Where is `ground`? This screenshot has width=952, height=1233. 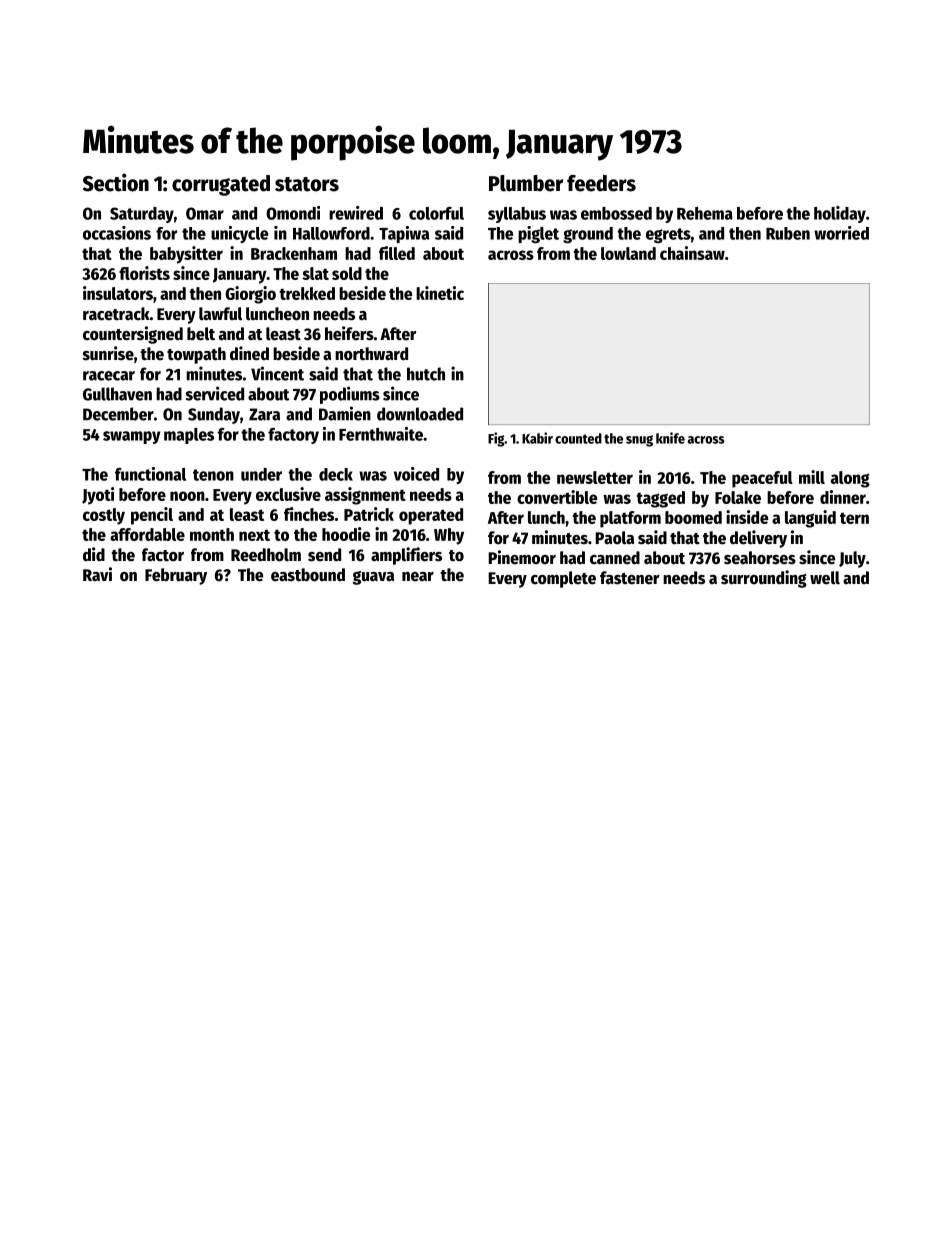 ground is located at coordinates (588, 235).
